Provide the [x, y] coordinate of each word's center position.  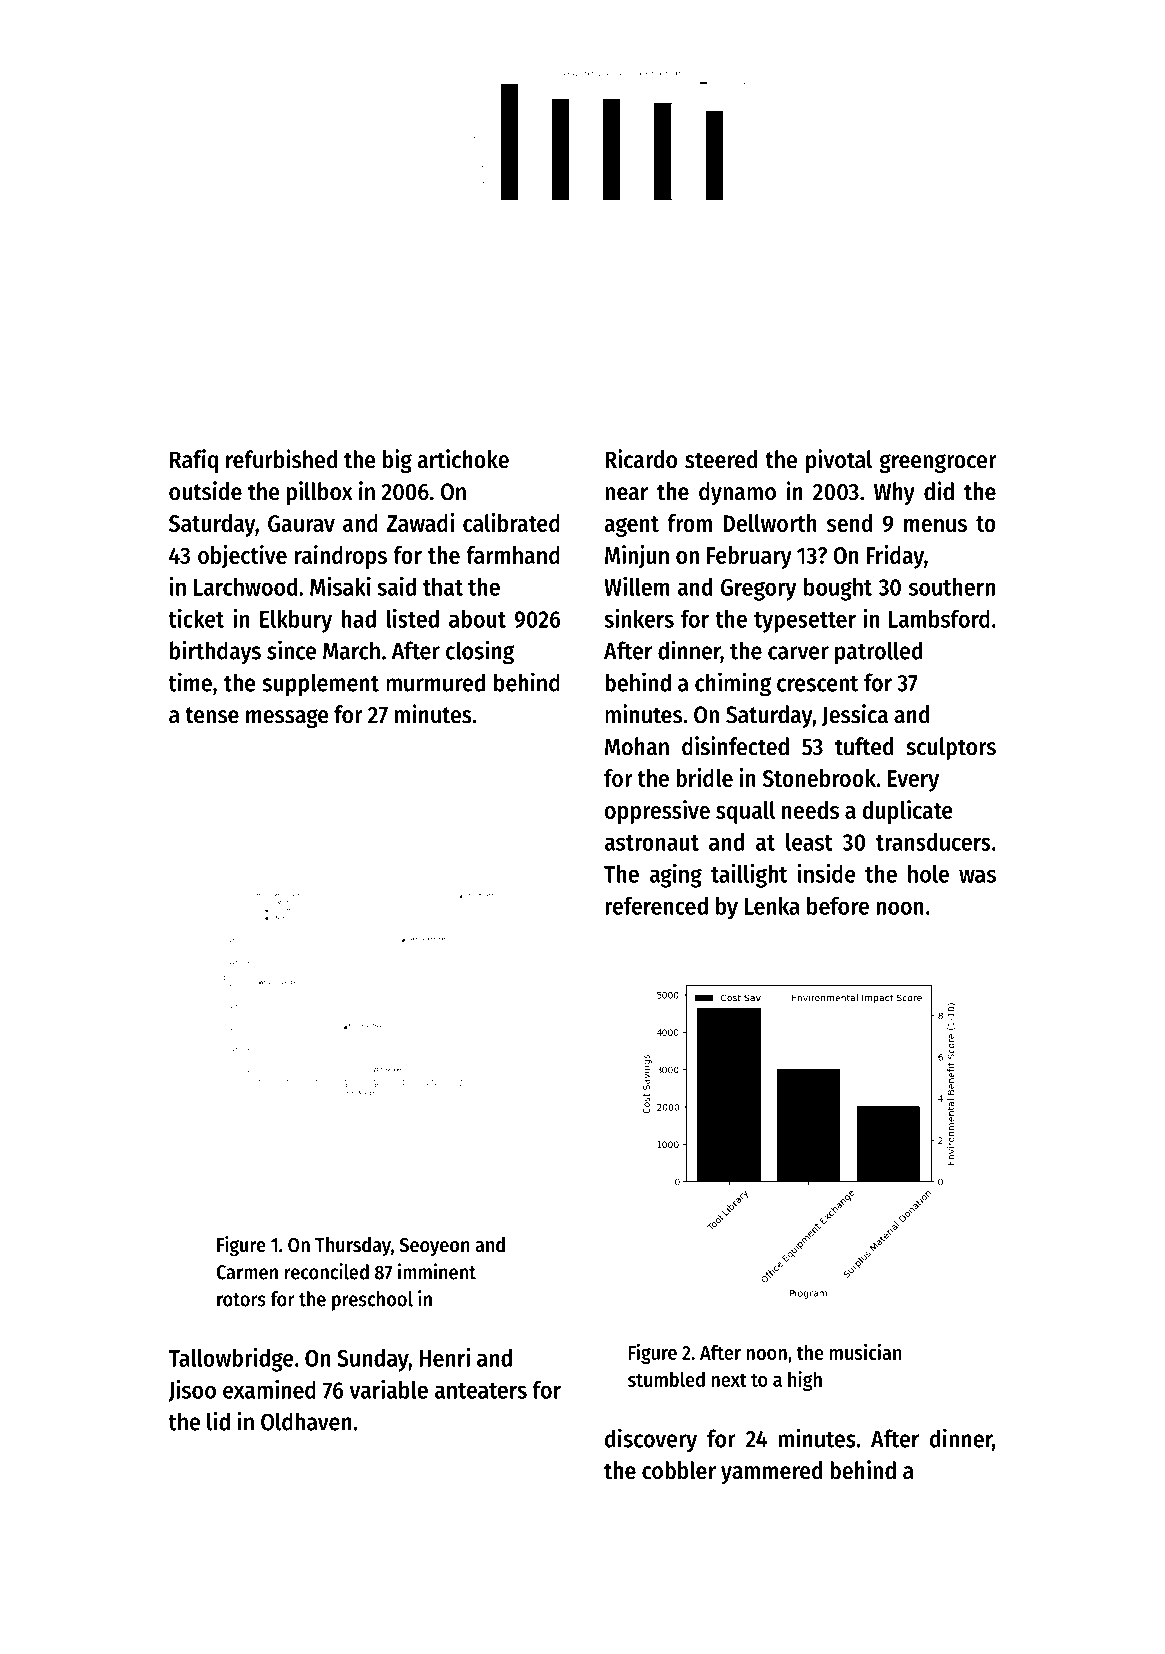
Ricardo [641, 459]
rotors [241, 1300]
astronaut [651, 843]
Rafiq [194, 461]
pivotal [839, 461]
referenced [656, 905]
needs [810, 810]
